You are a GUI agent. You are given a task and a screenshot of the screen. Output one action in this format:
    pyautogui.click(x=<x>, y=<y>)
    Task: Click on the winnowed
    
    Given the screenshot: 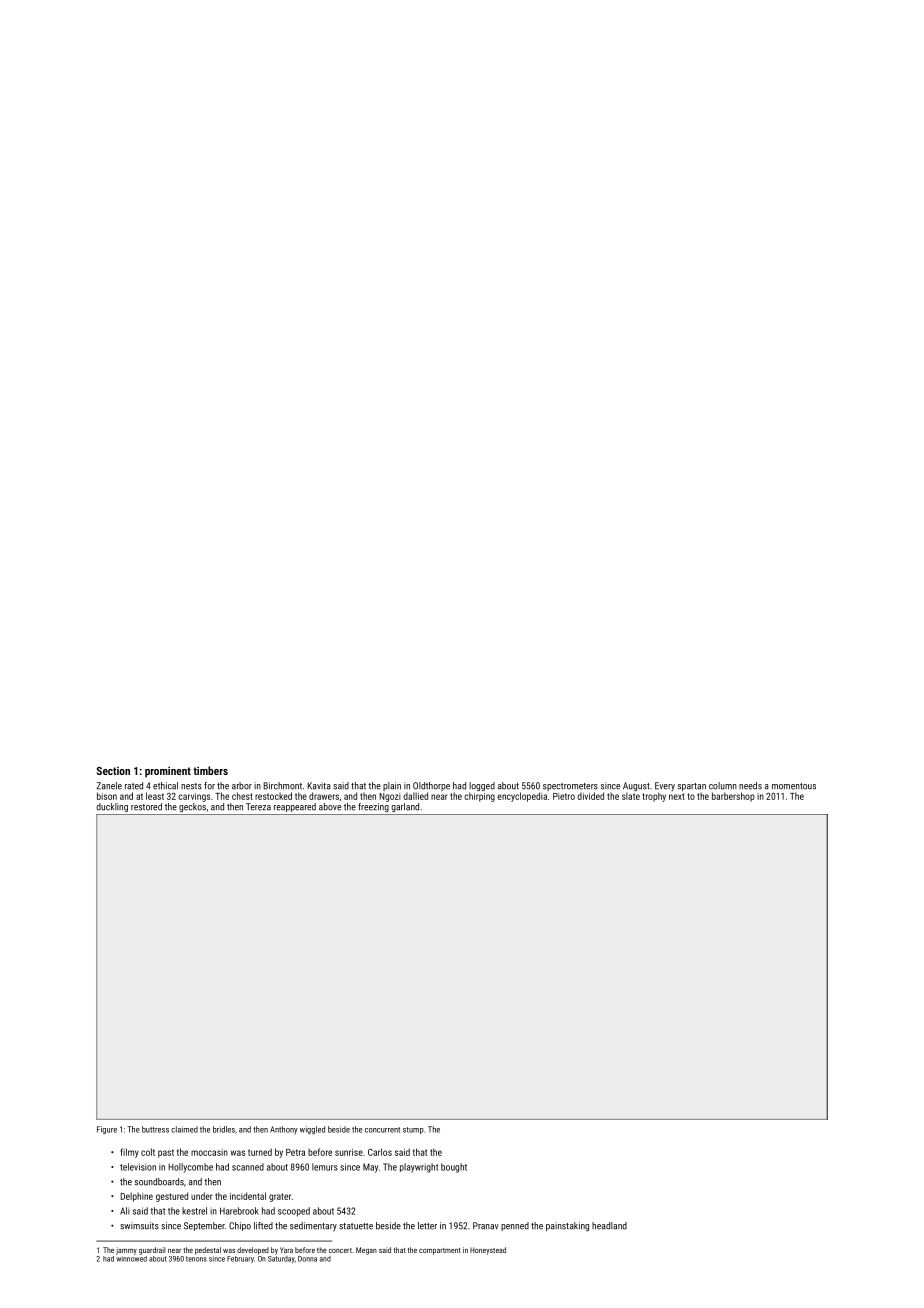 What is the action you would take?
    pyautogui.click(x=131, y=1259)
